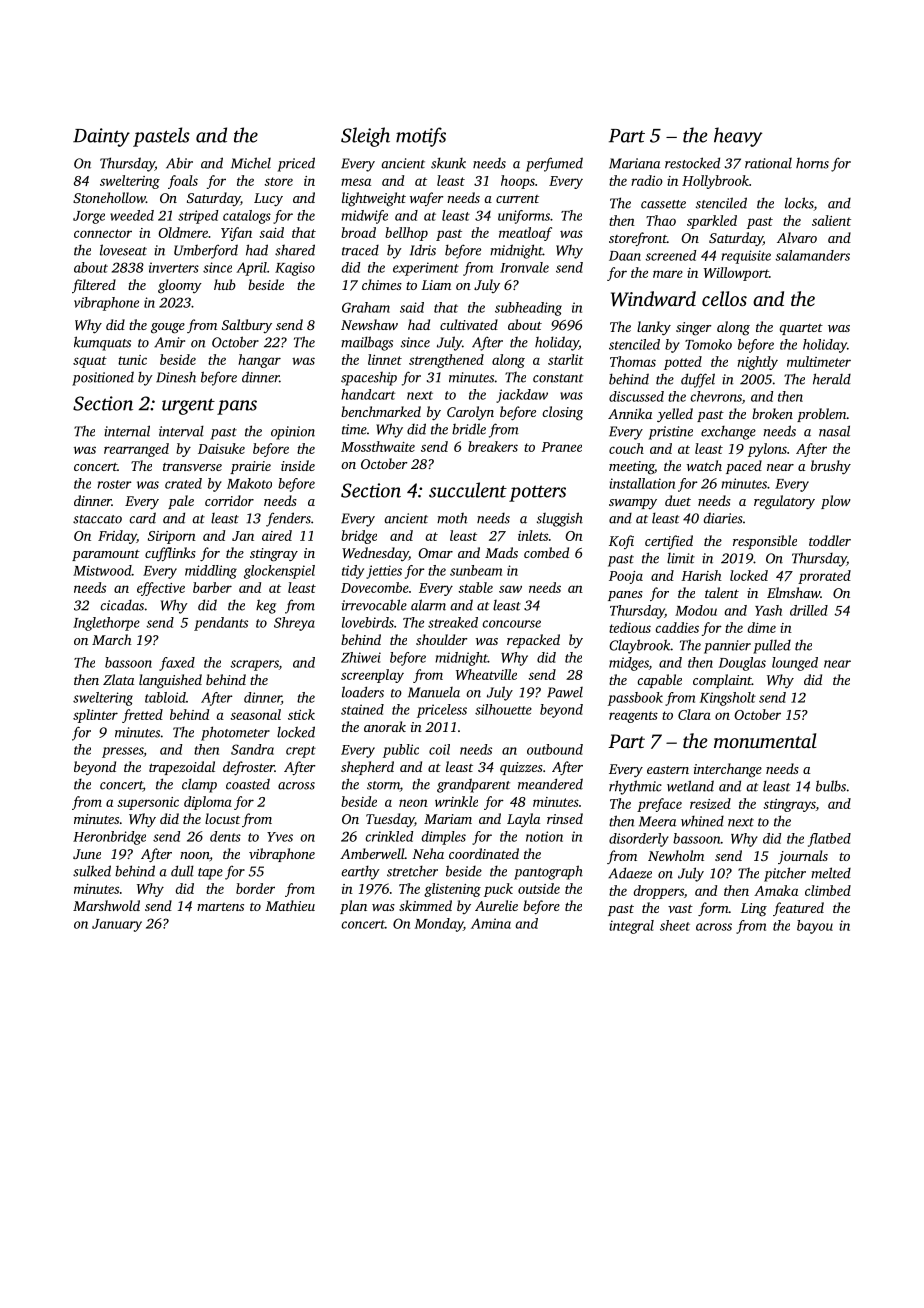  Describe the element at coordinates (290, 905) in the image. I see `Mathieu` at that location.
